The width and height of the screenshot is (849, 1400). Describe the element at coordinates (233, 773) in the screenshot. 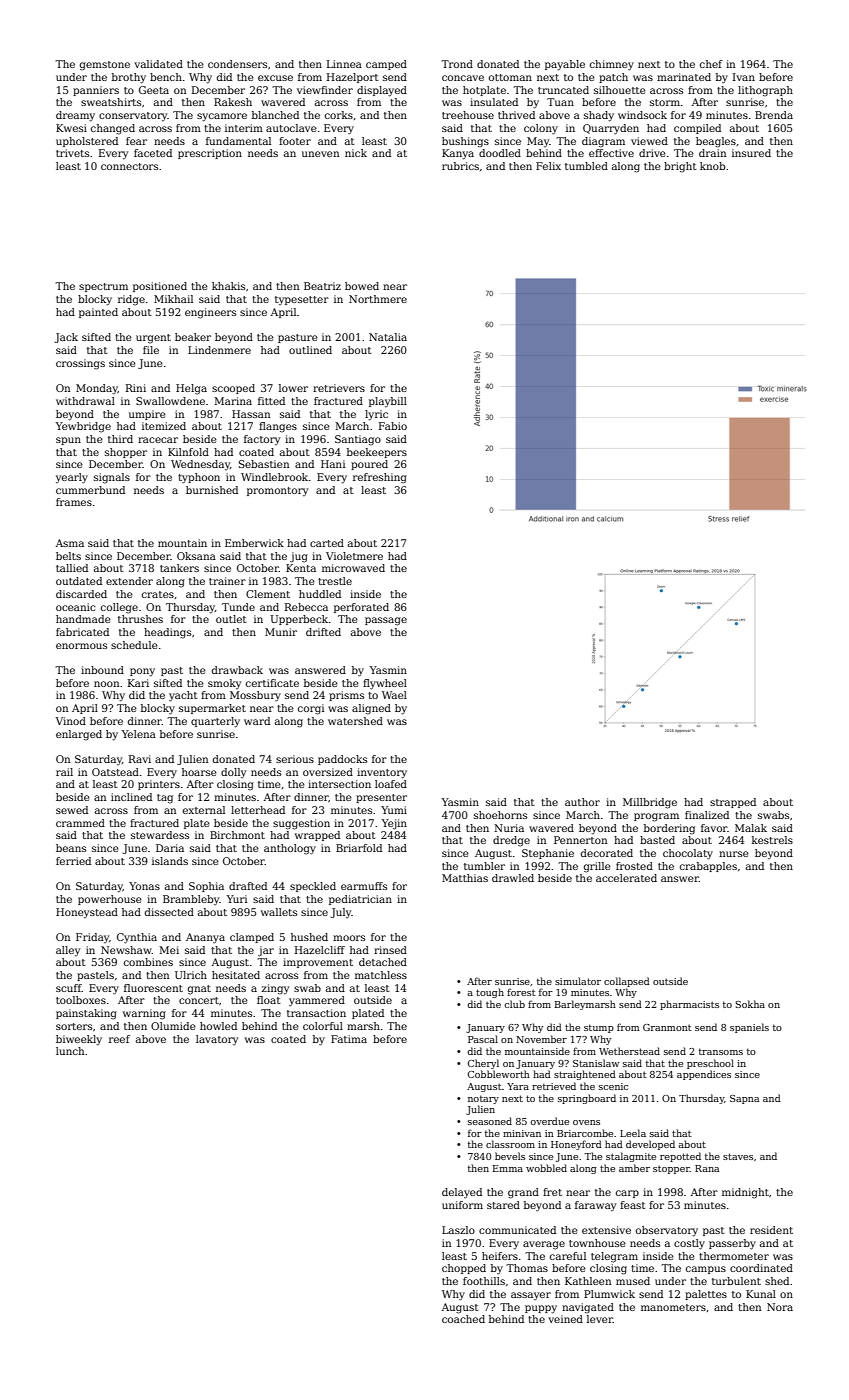

I see `dolly` at that location.
